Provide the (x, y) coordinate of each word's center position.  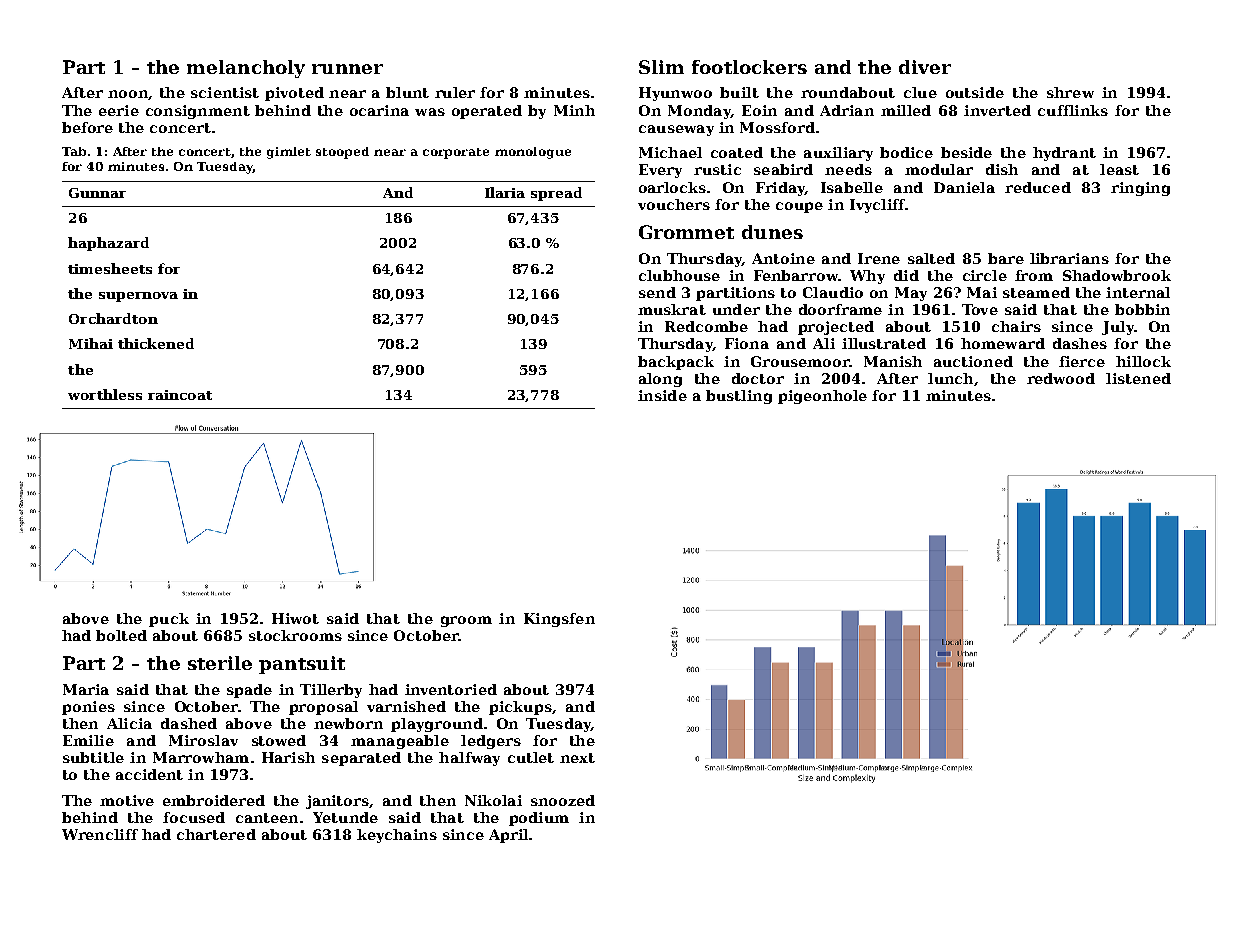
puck (169, 620)
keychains (397, 836)
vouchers (674, 204)
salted (931, 258)
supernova (138, 297)
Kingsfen (559, 620)
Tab (74, 151)
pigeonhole (822, 397)
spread (556, 194)
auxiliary (838, 154)
